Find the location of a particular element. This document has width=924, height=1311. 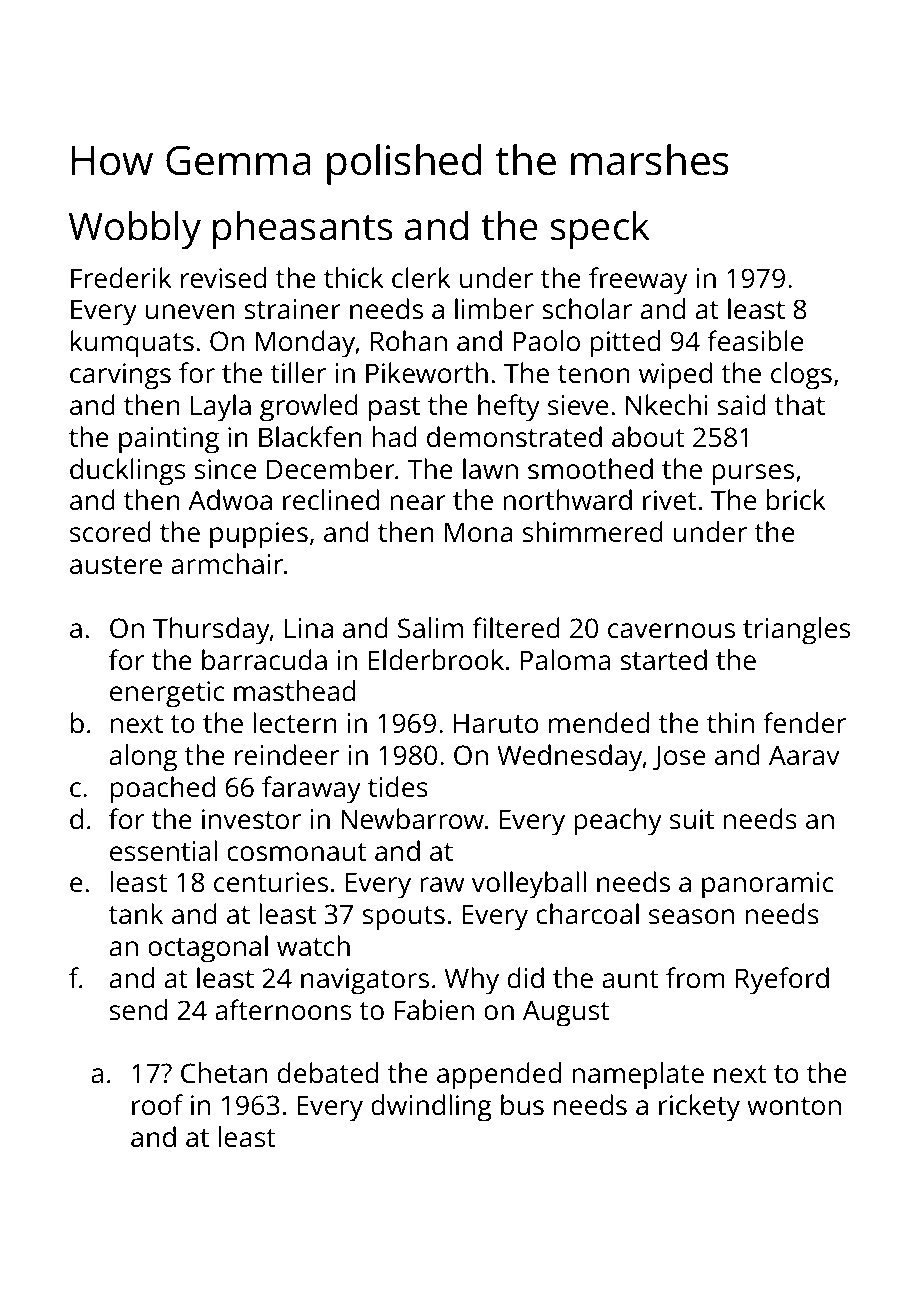

freeway is located at coordinates (638, 281).
